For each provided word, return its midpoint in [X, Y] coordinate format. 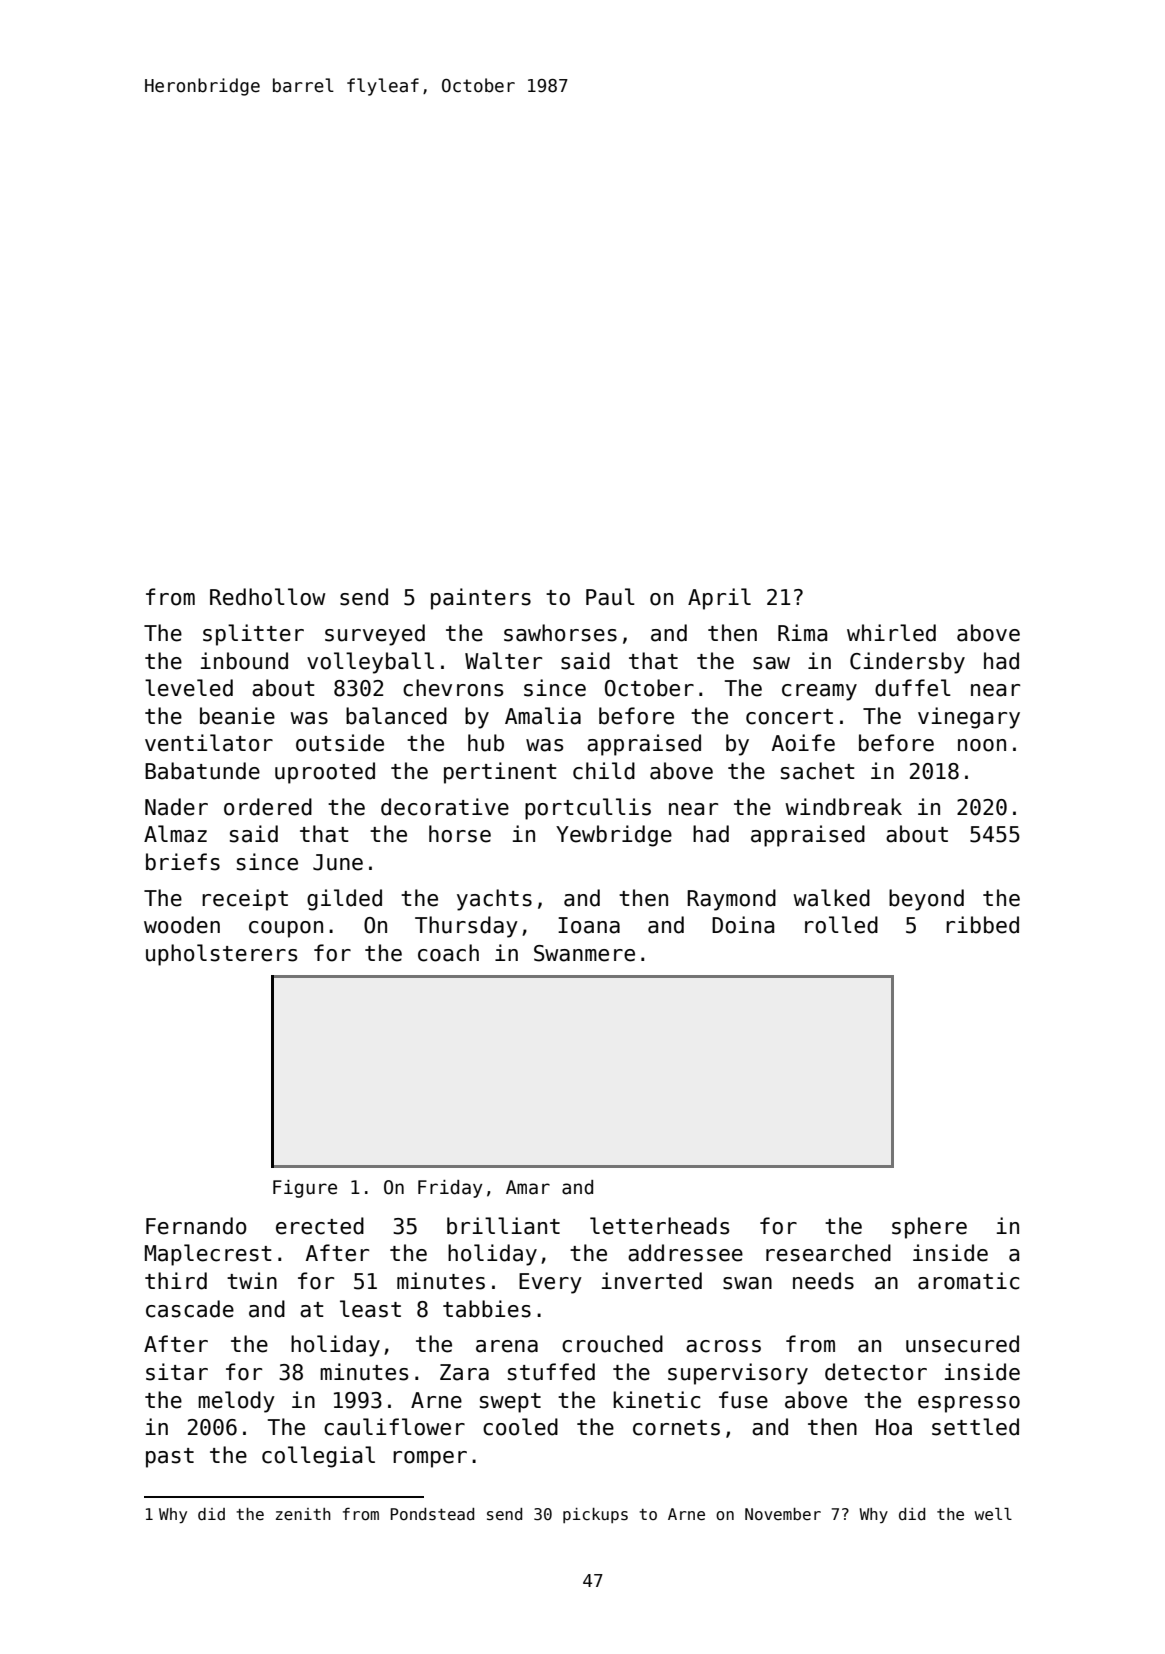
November [783, 1514]
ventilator [209, 743]
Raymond [731, 900]
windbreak [843, 807]
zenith [303, 1514]
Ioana [589, 925]
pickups [595, 1515]
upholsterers [221, 955]
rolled [841, 925]
